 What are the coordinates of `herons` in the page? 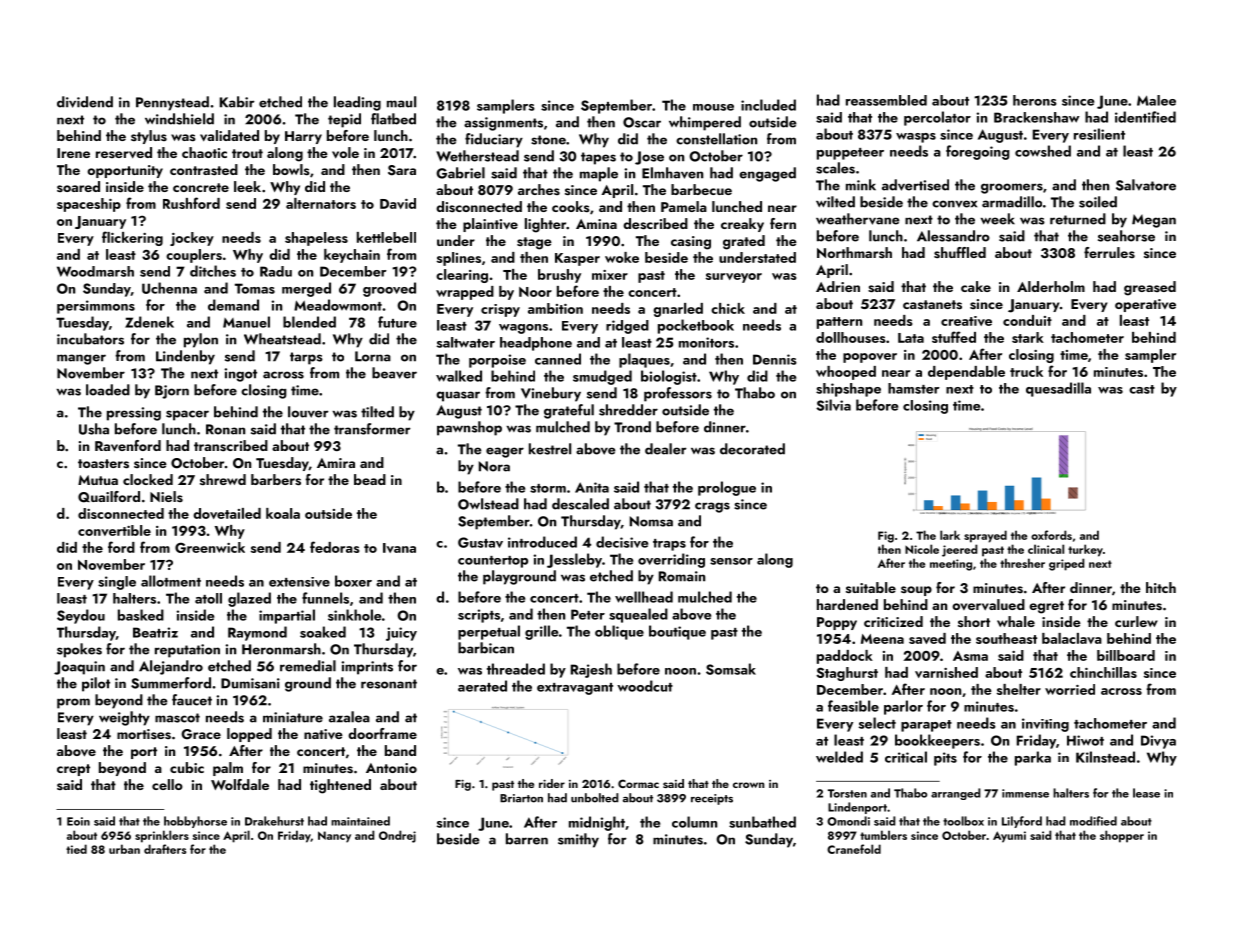 It's located at (1035, 100).
